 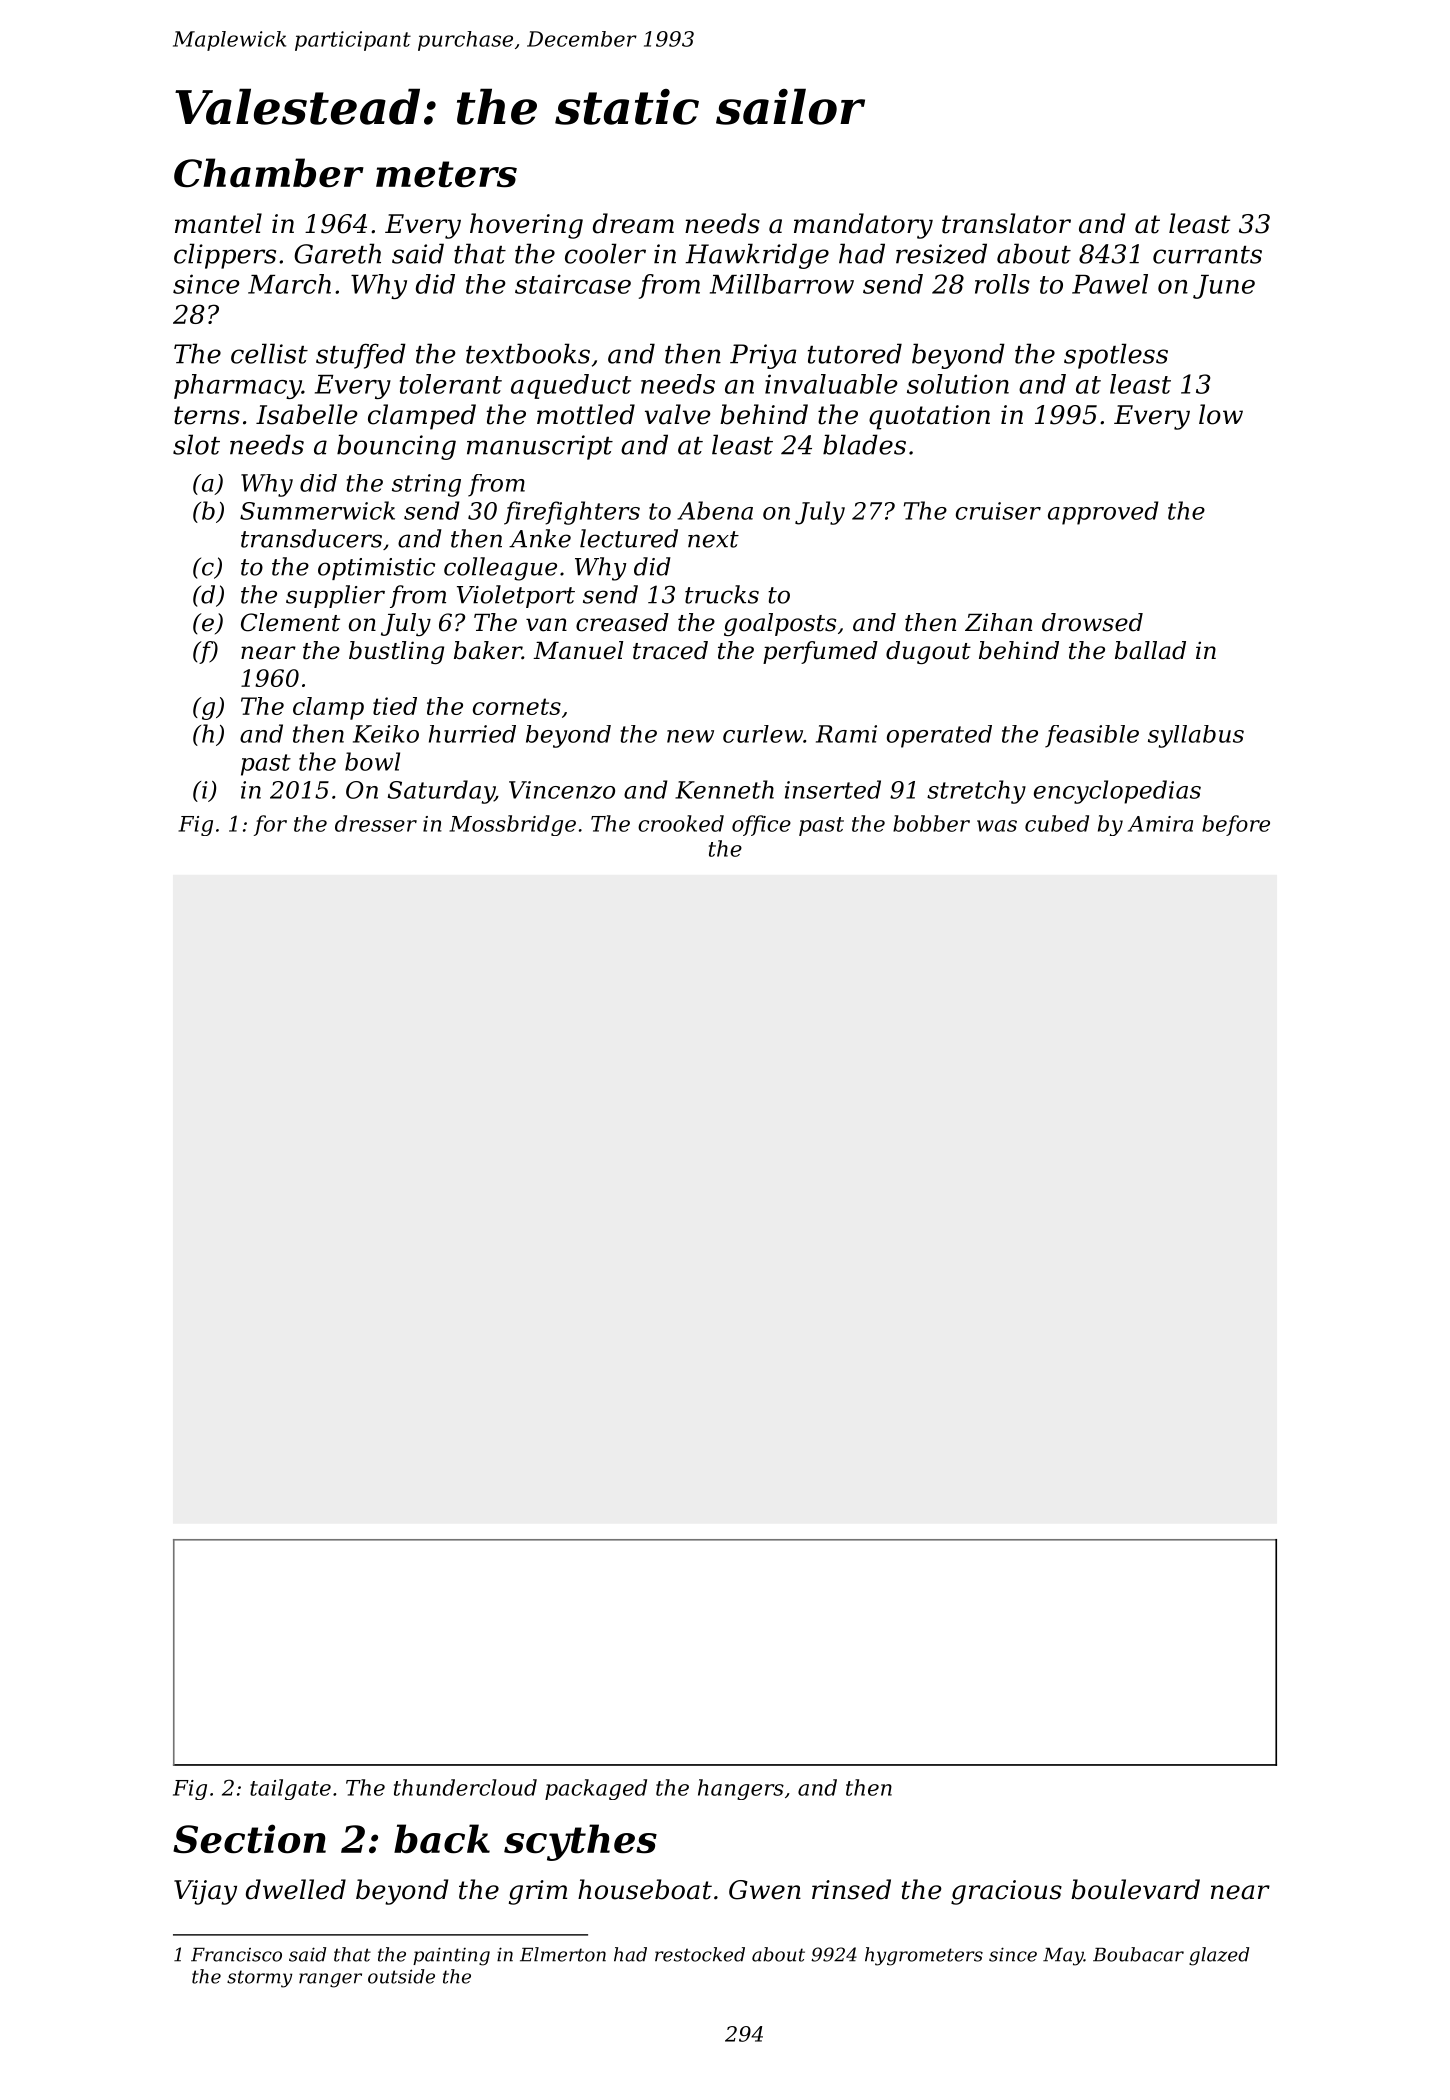 I want to click on dresser, so click(x=376, y=823).
